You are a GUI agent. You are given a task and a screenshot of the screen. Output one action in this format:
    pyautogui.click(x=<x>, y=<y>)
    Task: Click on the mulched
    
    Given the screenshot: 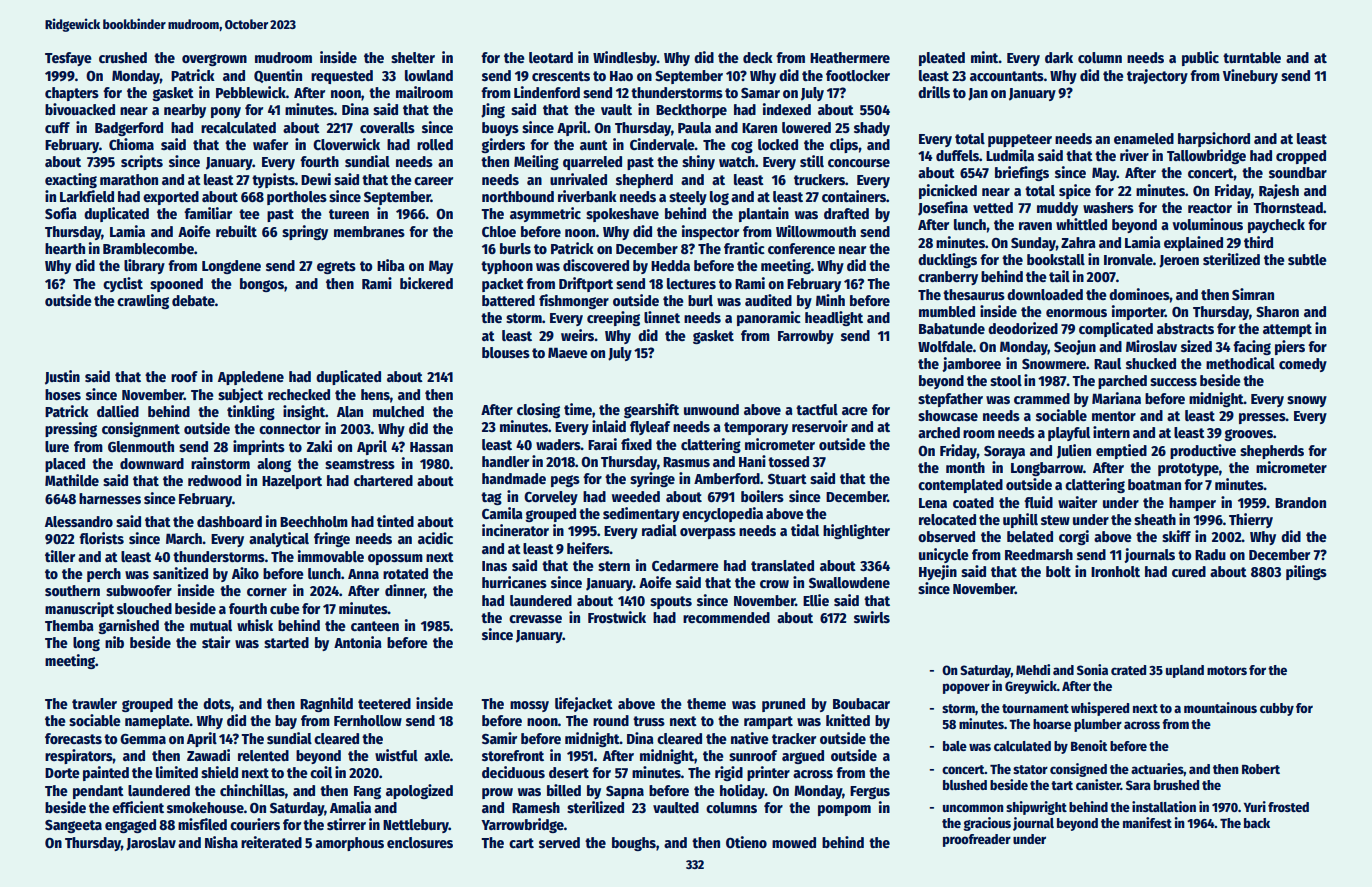 What is the action you would take?
    pyautogui.click(x=398, y=411)
